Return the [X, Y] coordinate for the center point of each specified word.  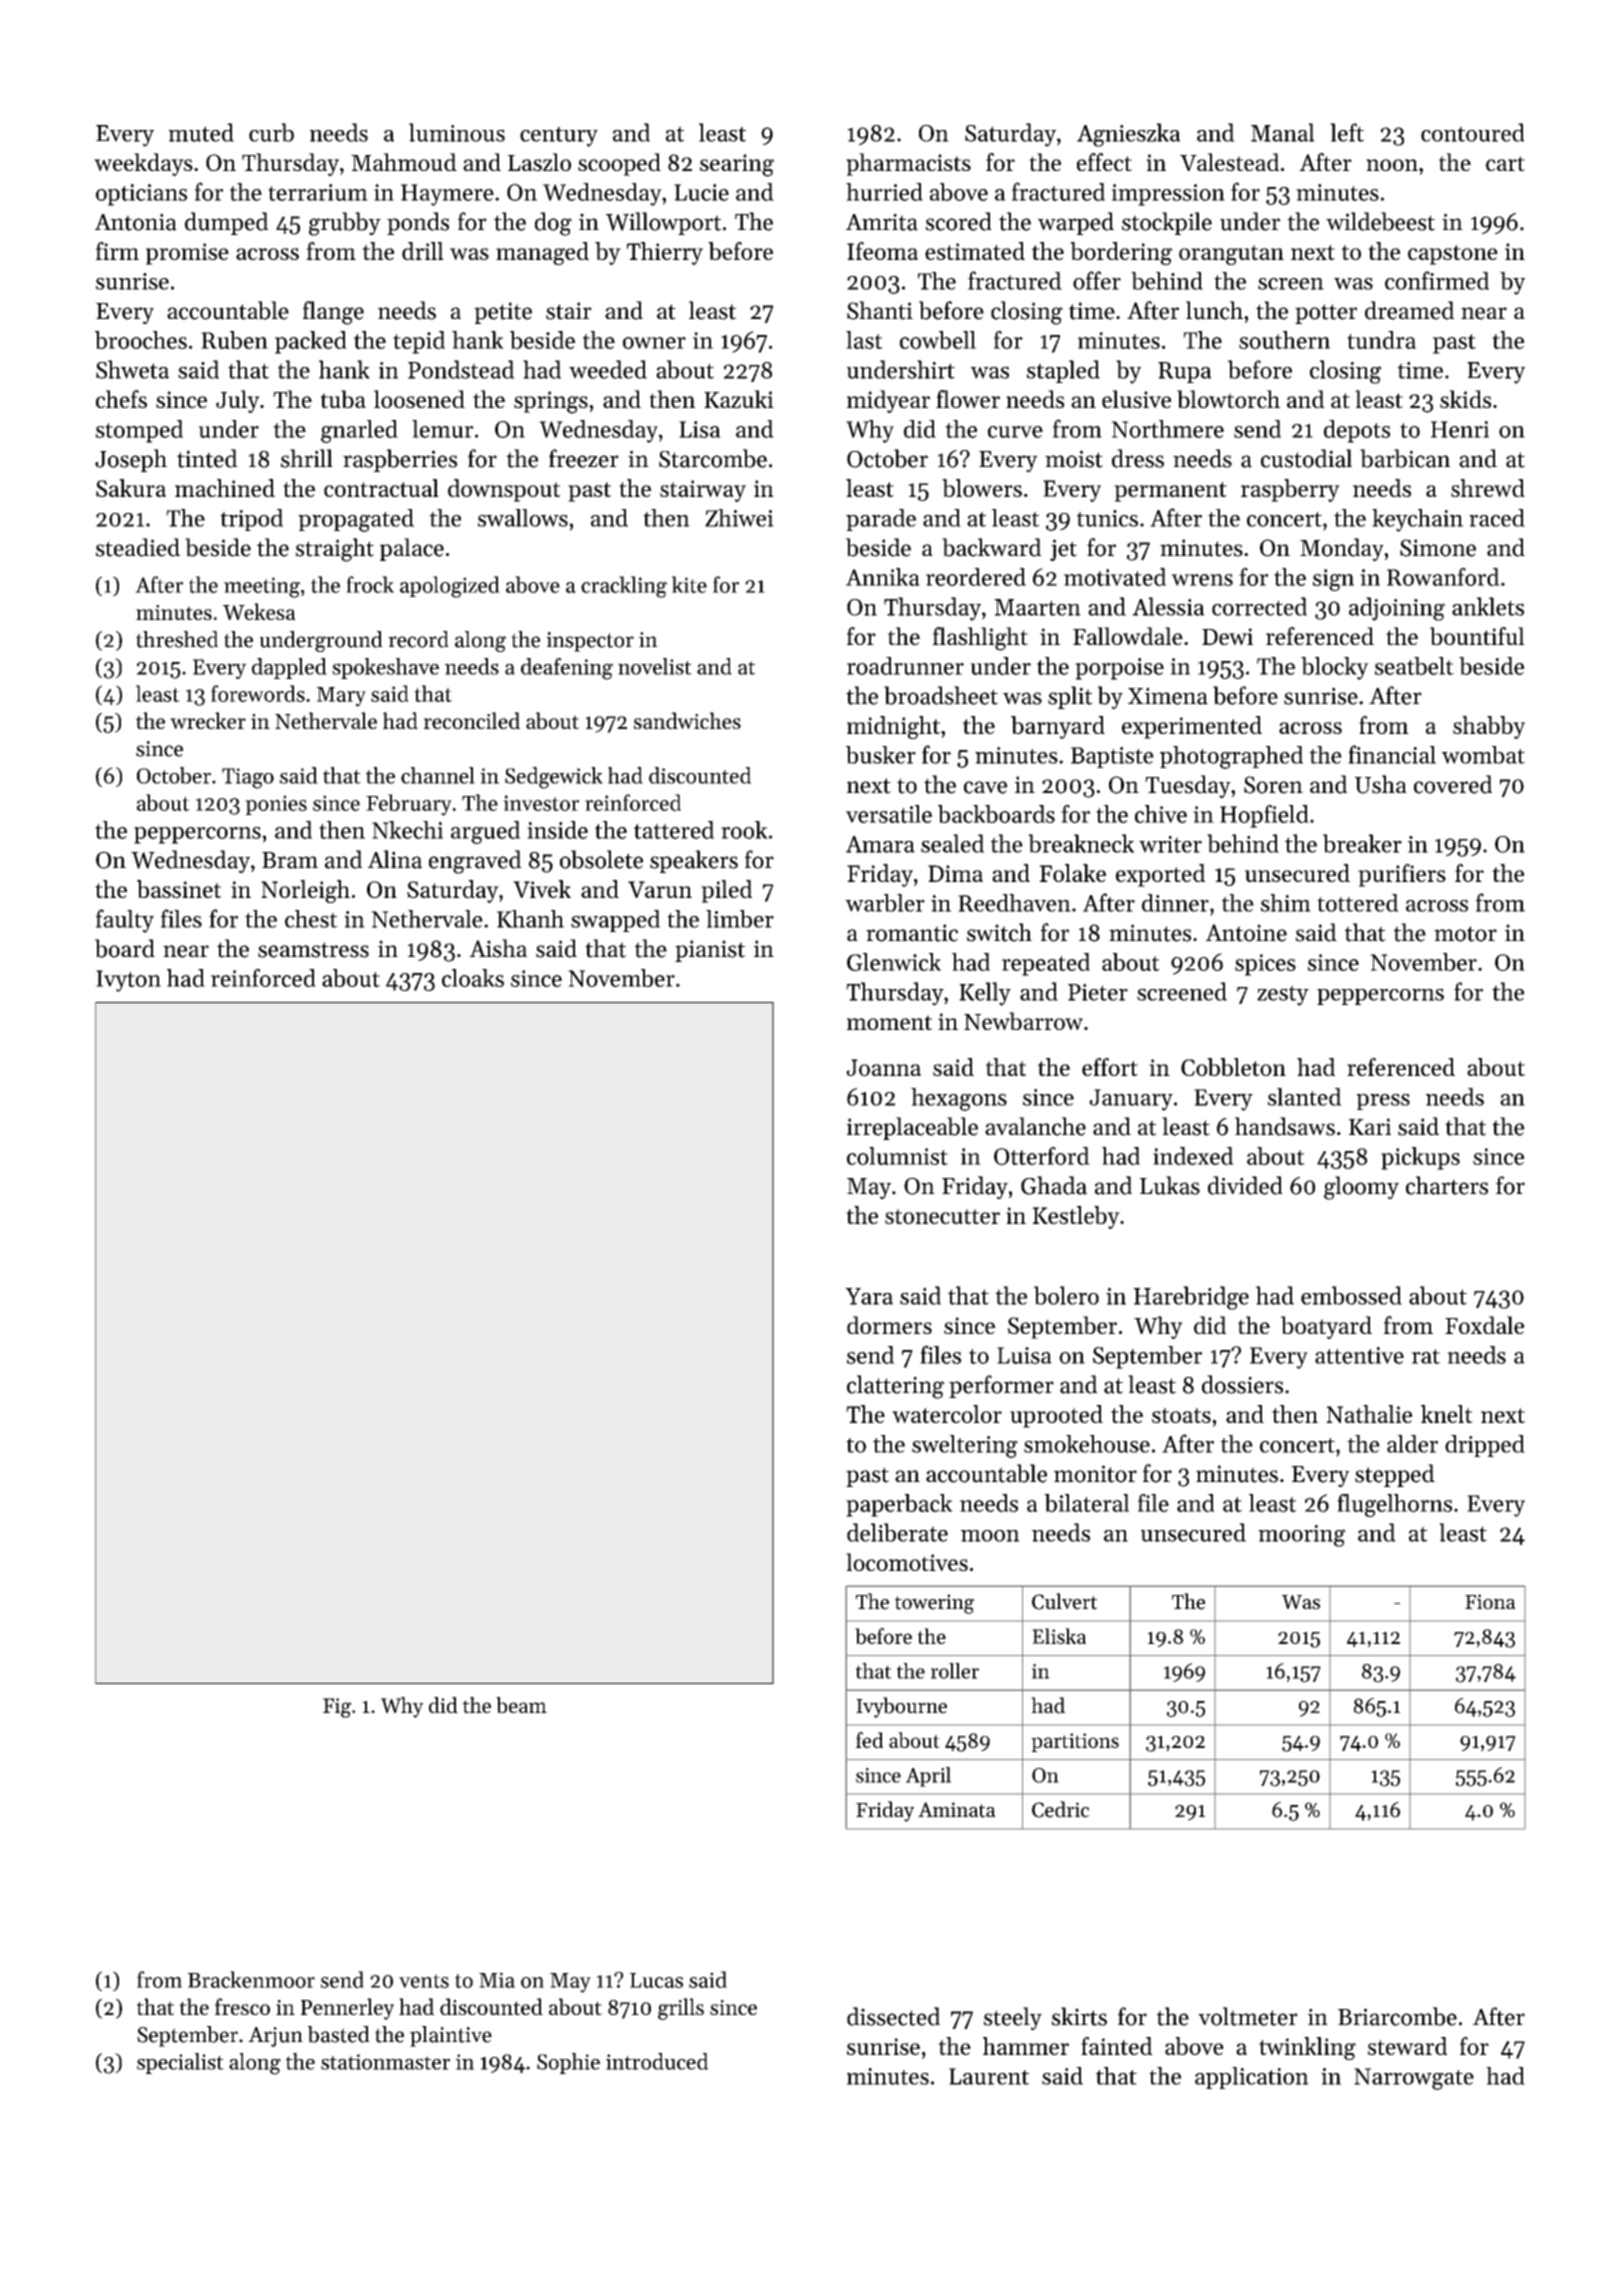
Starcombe [713, 458]
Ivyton [128, 981]
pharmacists [908, 164]
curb [271, 132]
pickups [1420, 1158]
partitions [1075, 1742]
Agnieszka [1128, 135]
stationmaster [385, 2062]
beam [521, 1705]
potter [1326, 314]
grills [681, 2009]
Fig [337, 1708]
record [418, 639]
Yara [869, 1296]
